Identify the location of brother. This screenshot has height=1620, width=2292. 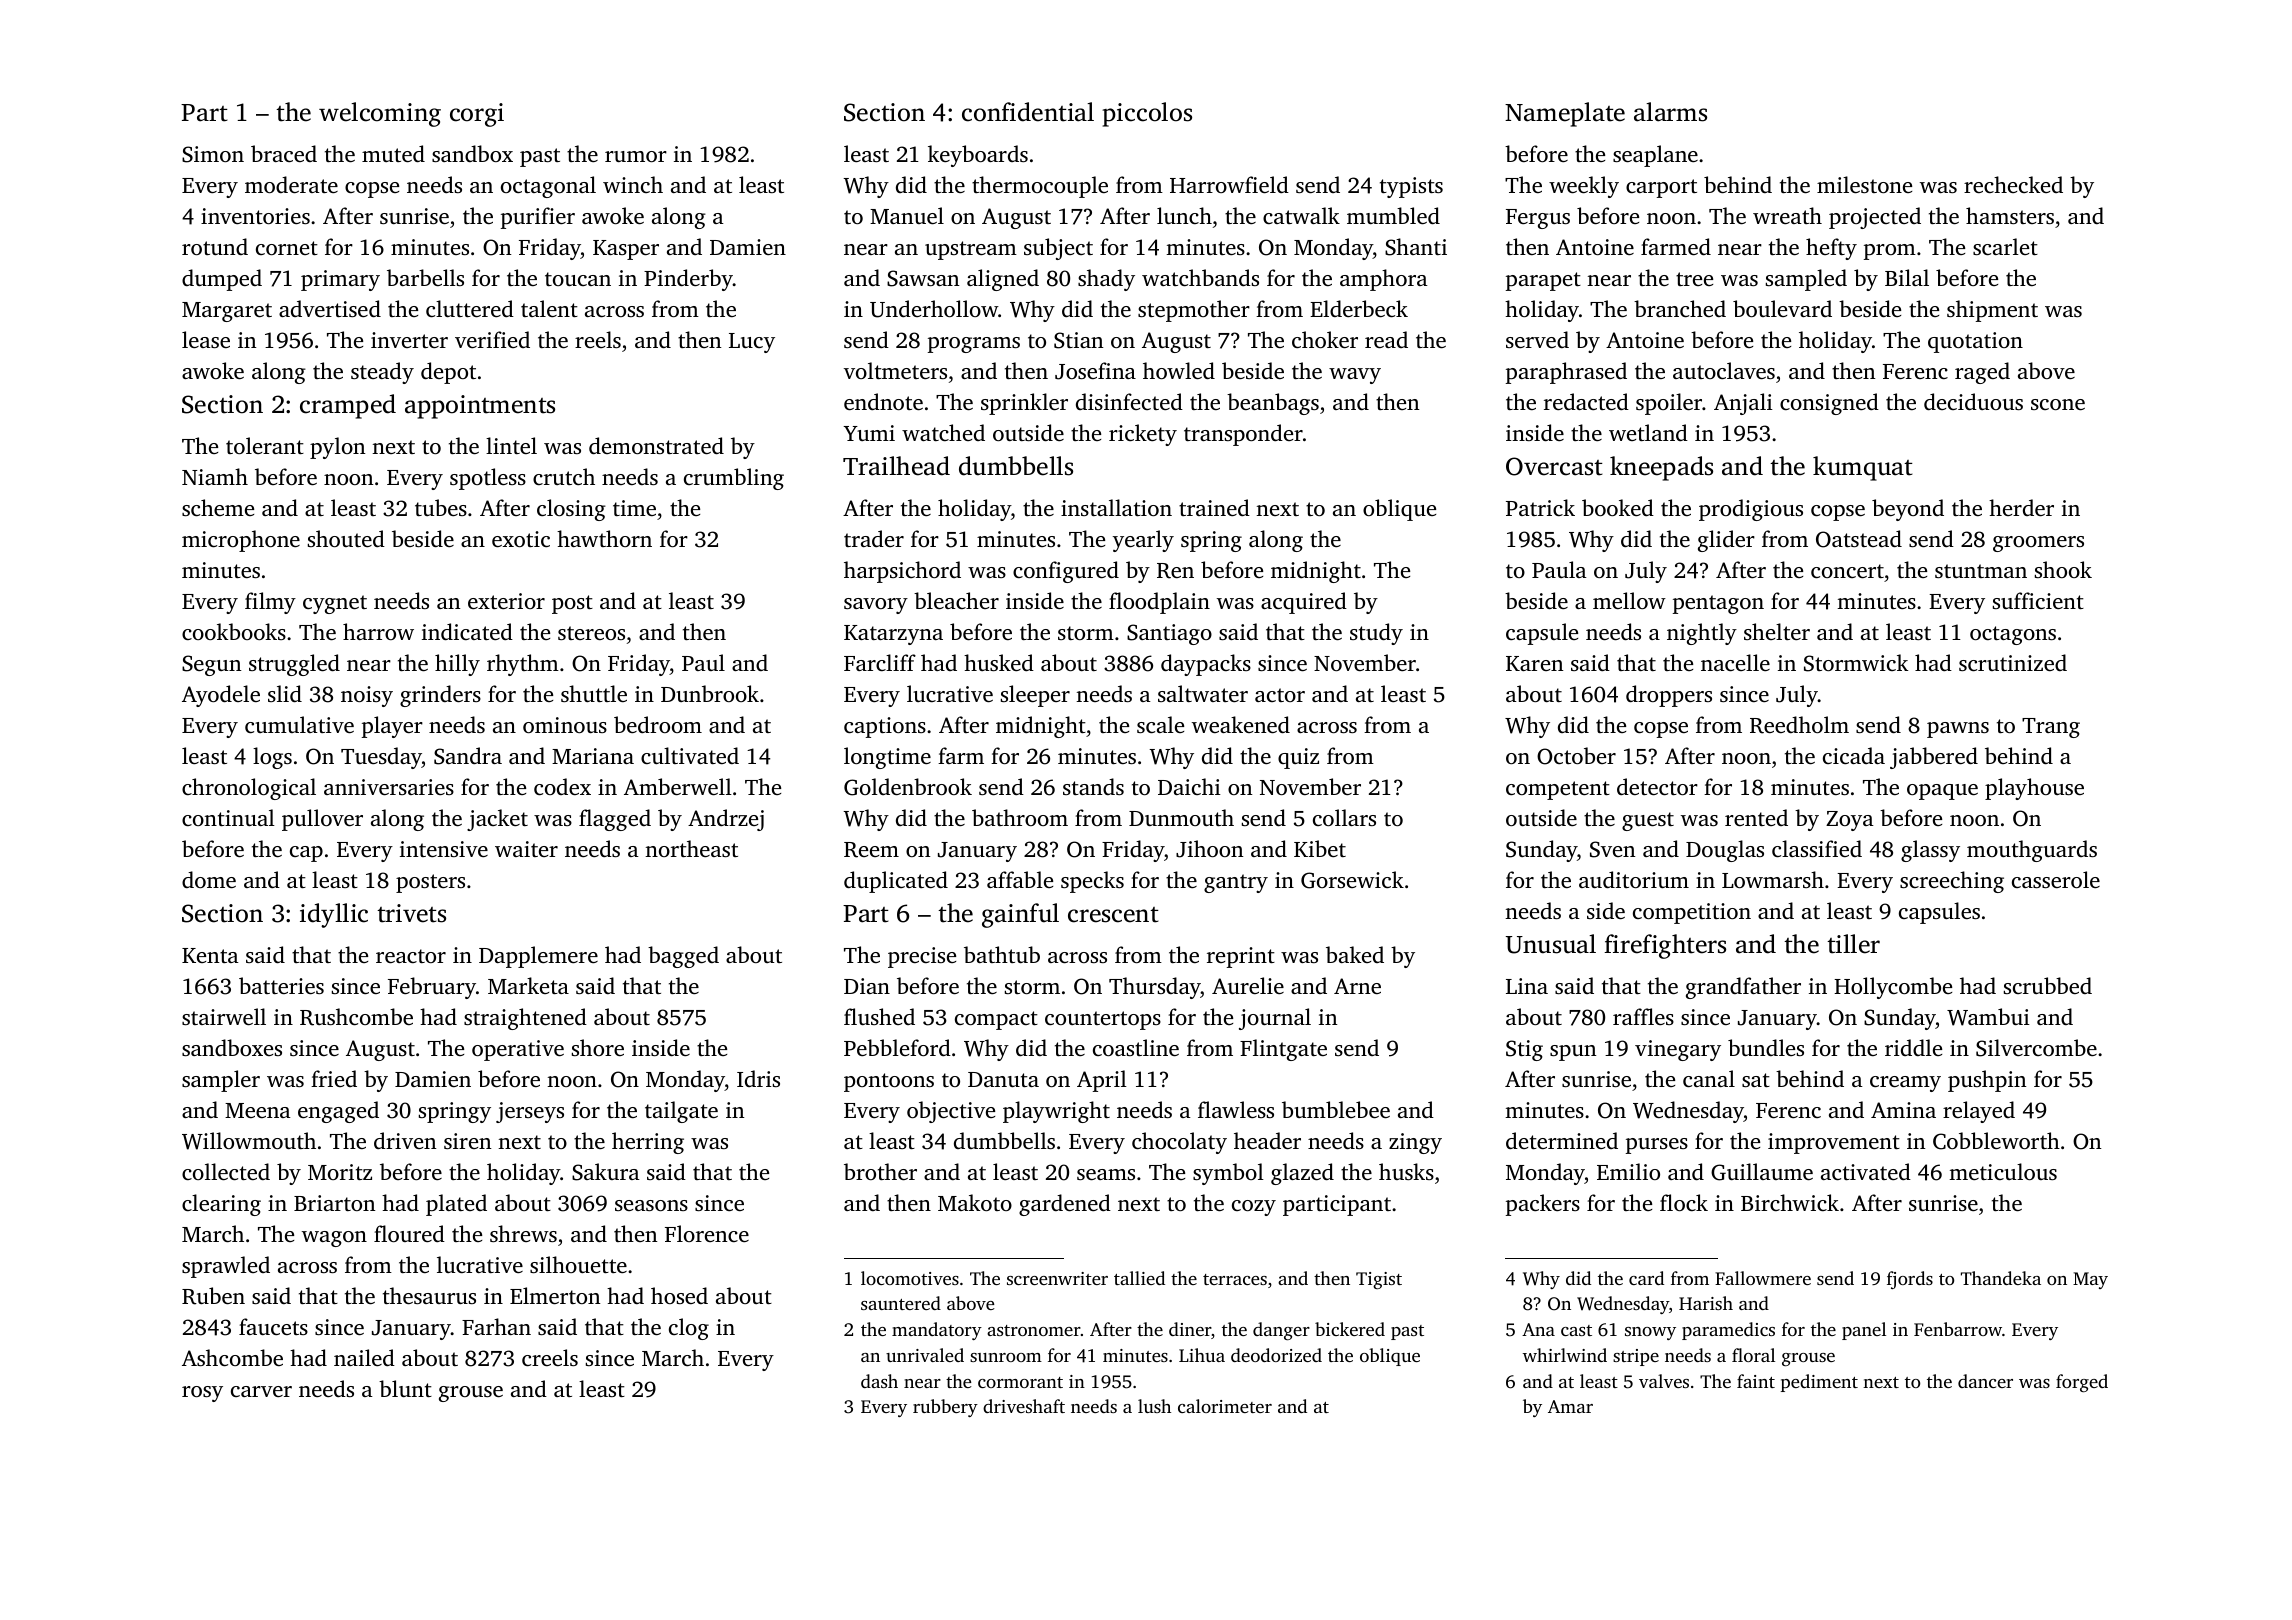
(880, 1171).
